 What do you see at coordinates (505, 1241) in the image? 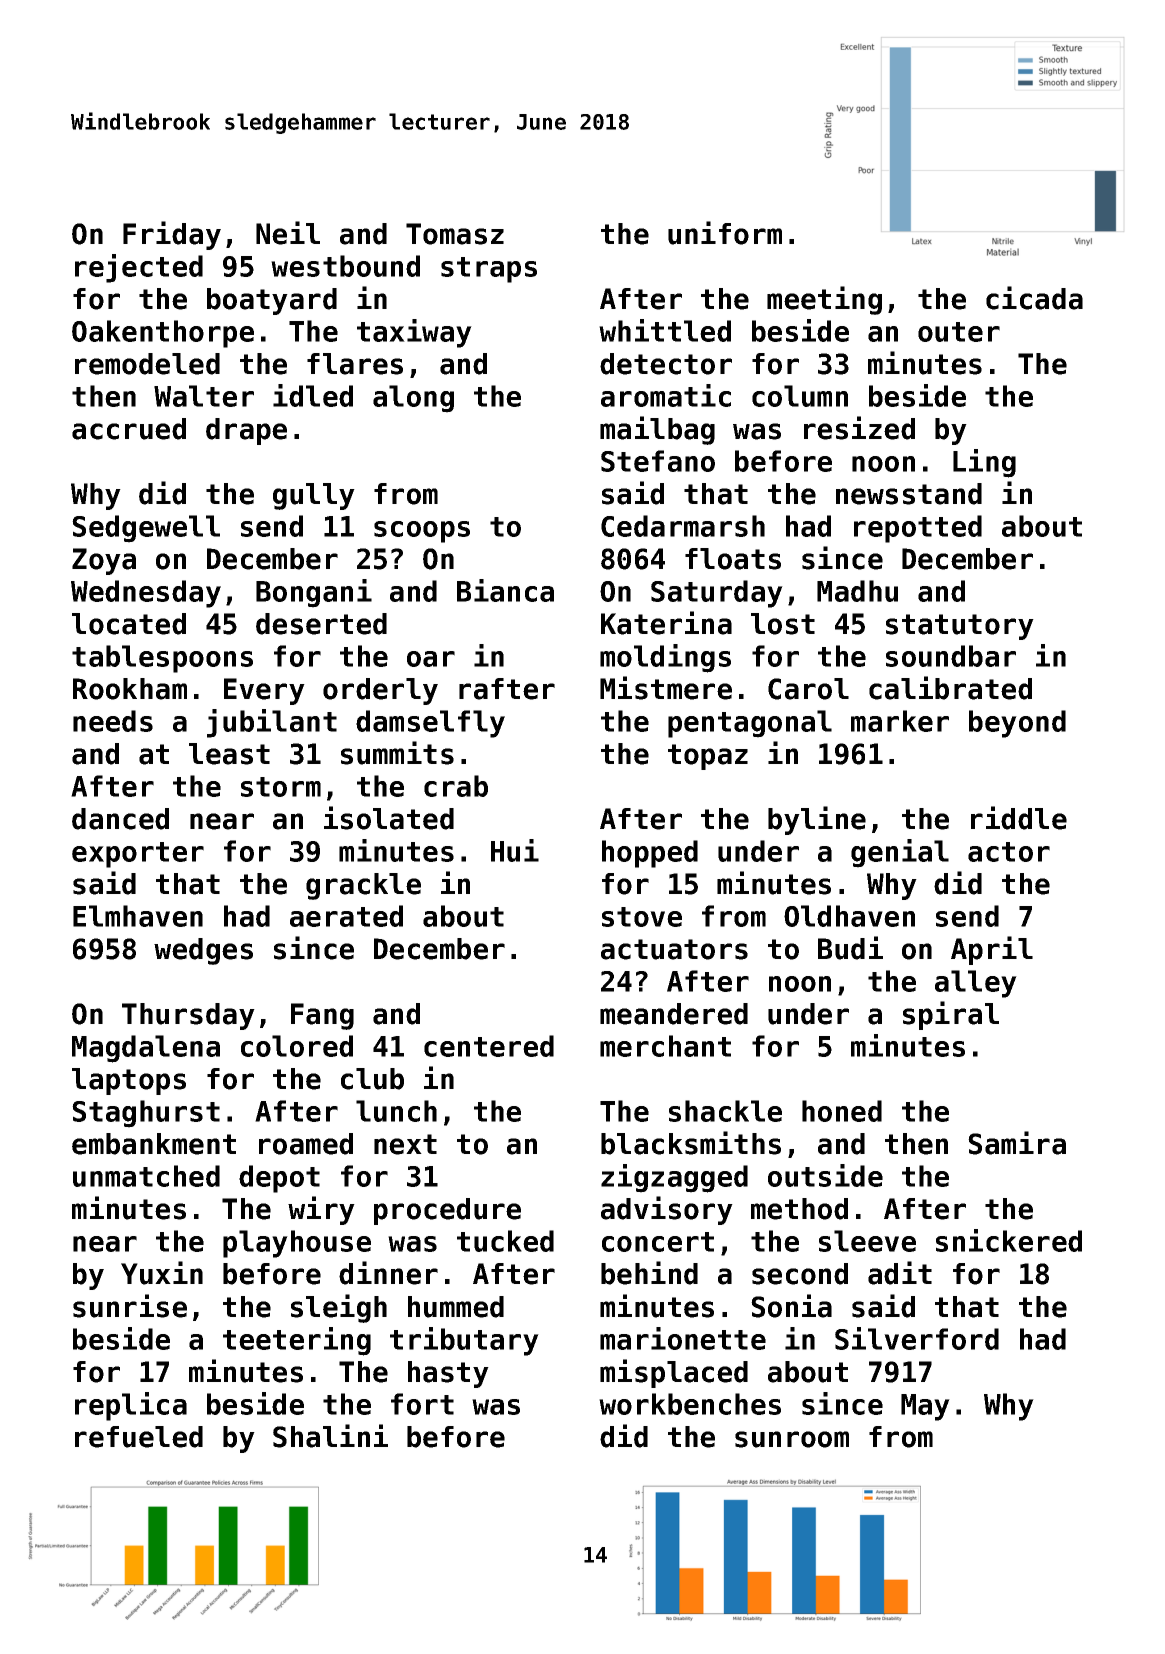
I see `tucked` at bounding box center [505, 1241].
